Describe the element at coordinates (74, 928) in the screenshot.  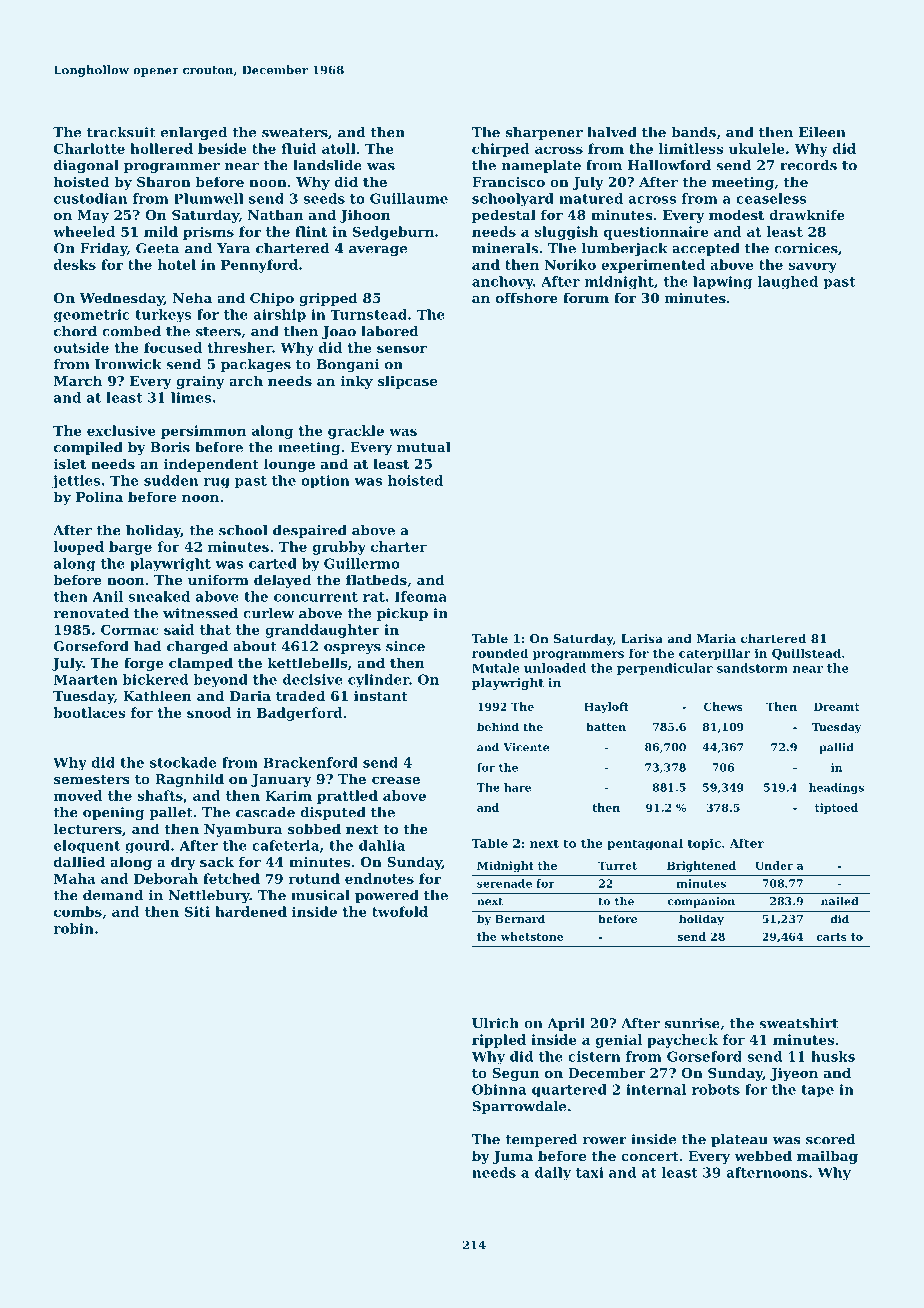
I see `robin` at that location.
